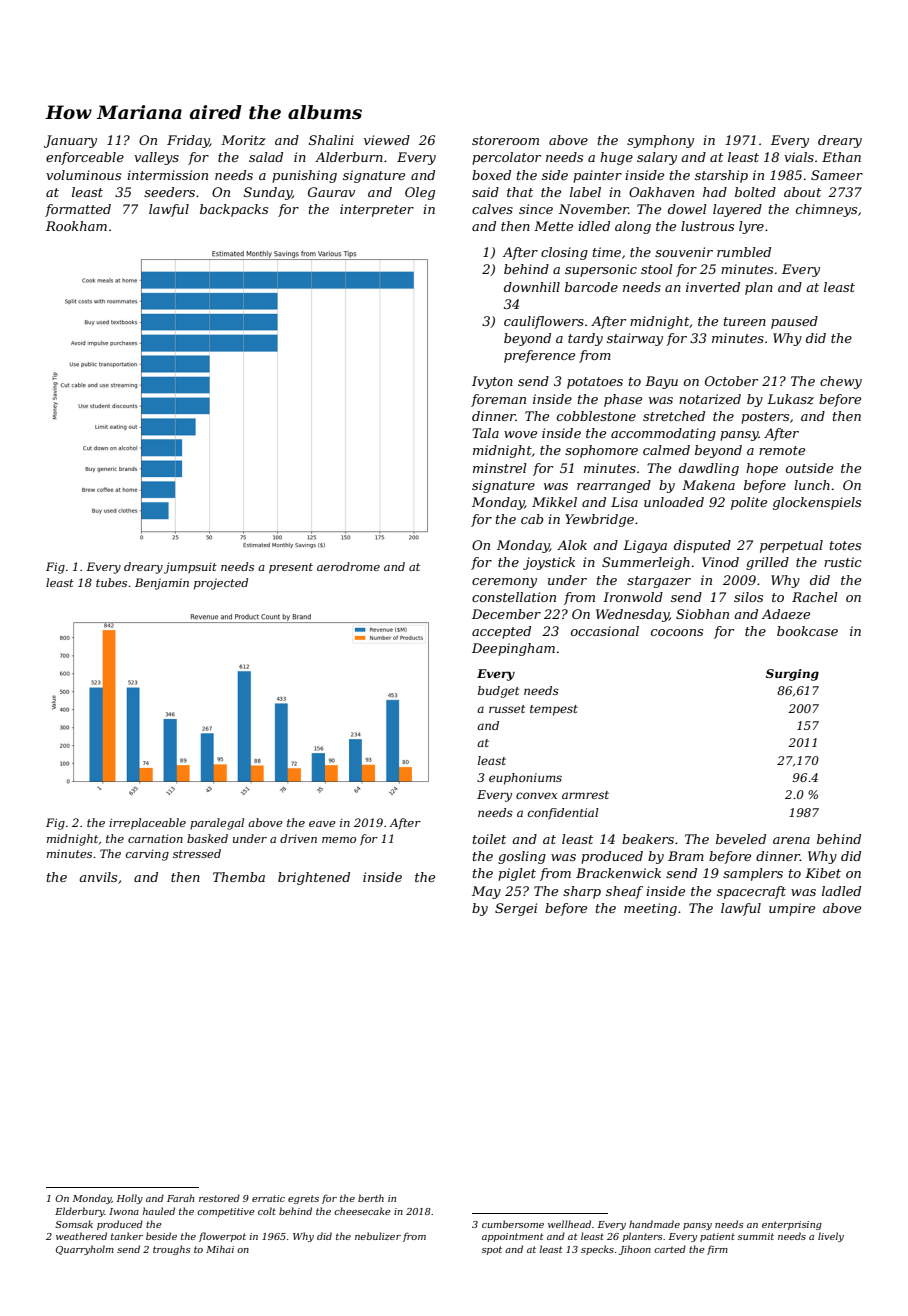 The height and width of the image is (1316, 908). Describe the element at coordinates (111, 582) in the image. I see `tubes` at that location.
